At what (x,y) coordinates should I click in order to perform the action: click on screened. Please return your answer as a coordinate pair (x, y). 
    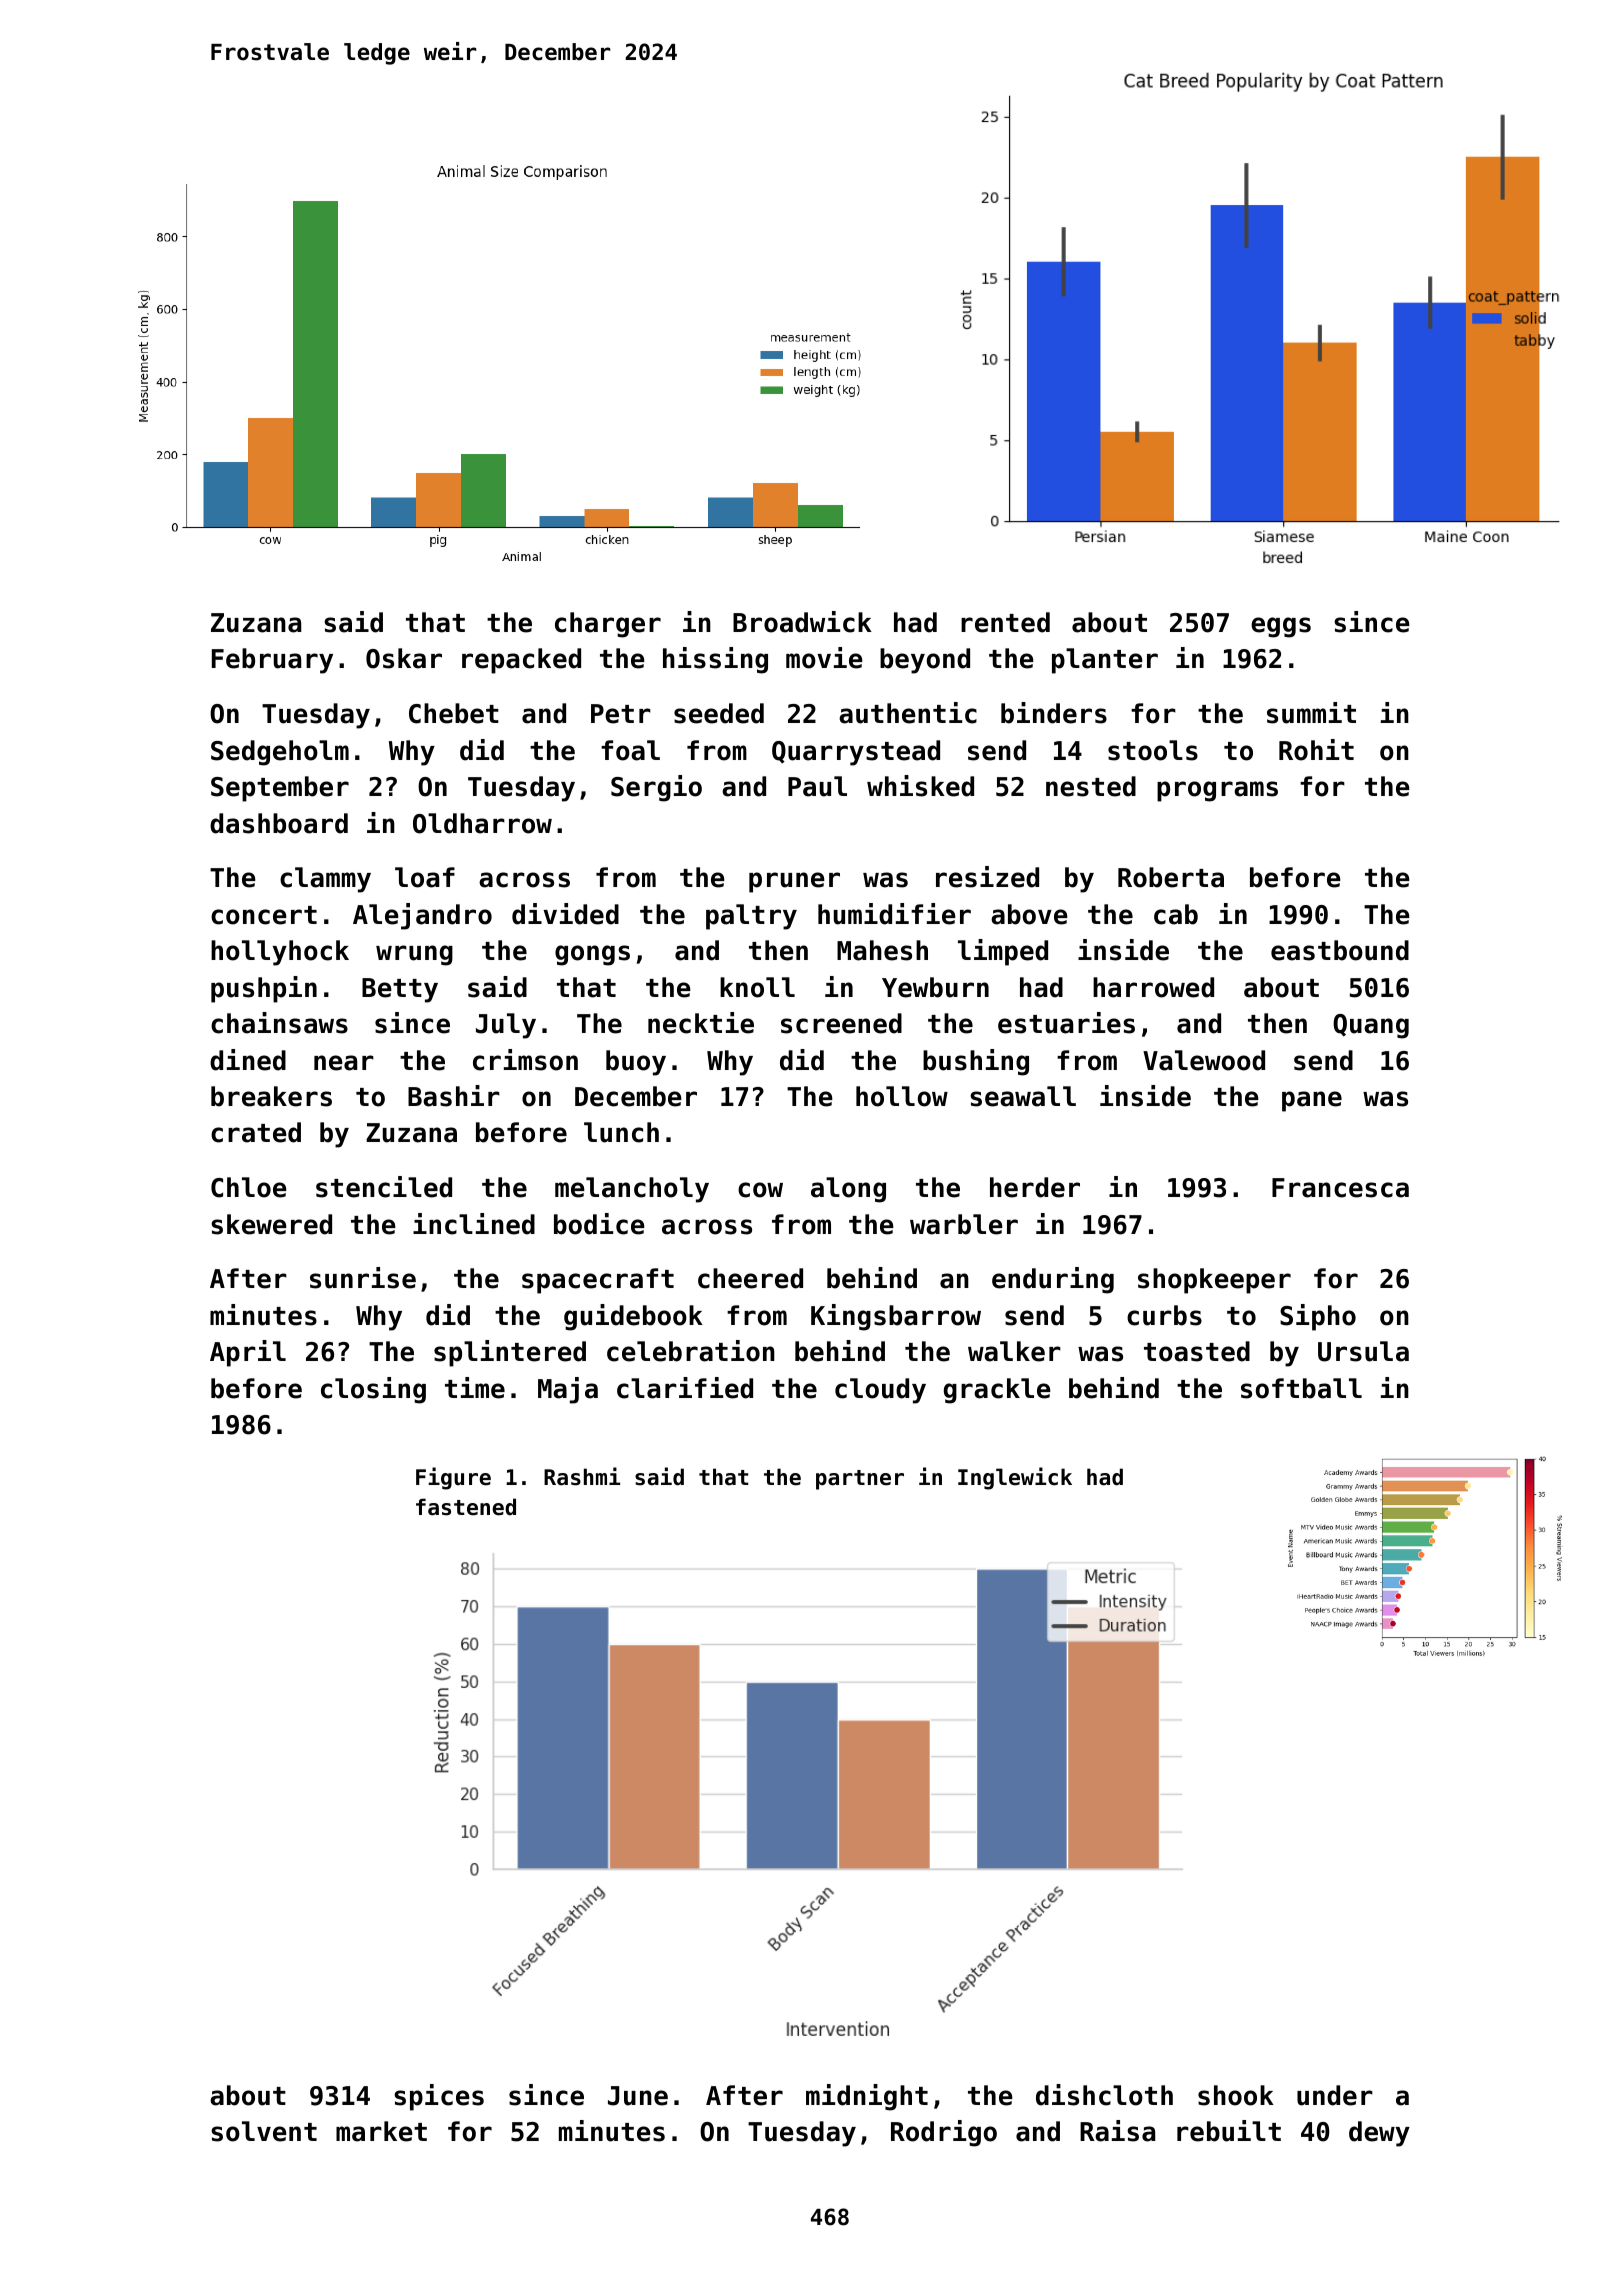
    Looking at the image, I should click on (841, 1023).
